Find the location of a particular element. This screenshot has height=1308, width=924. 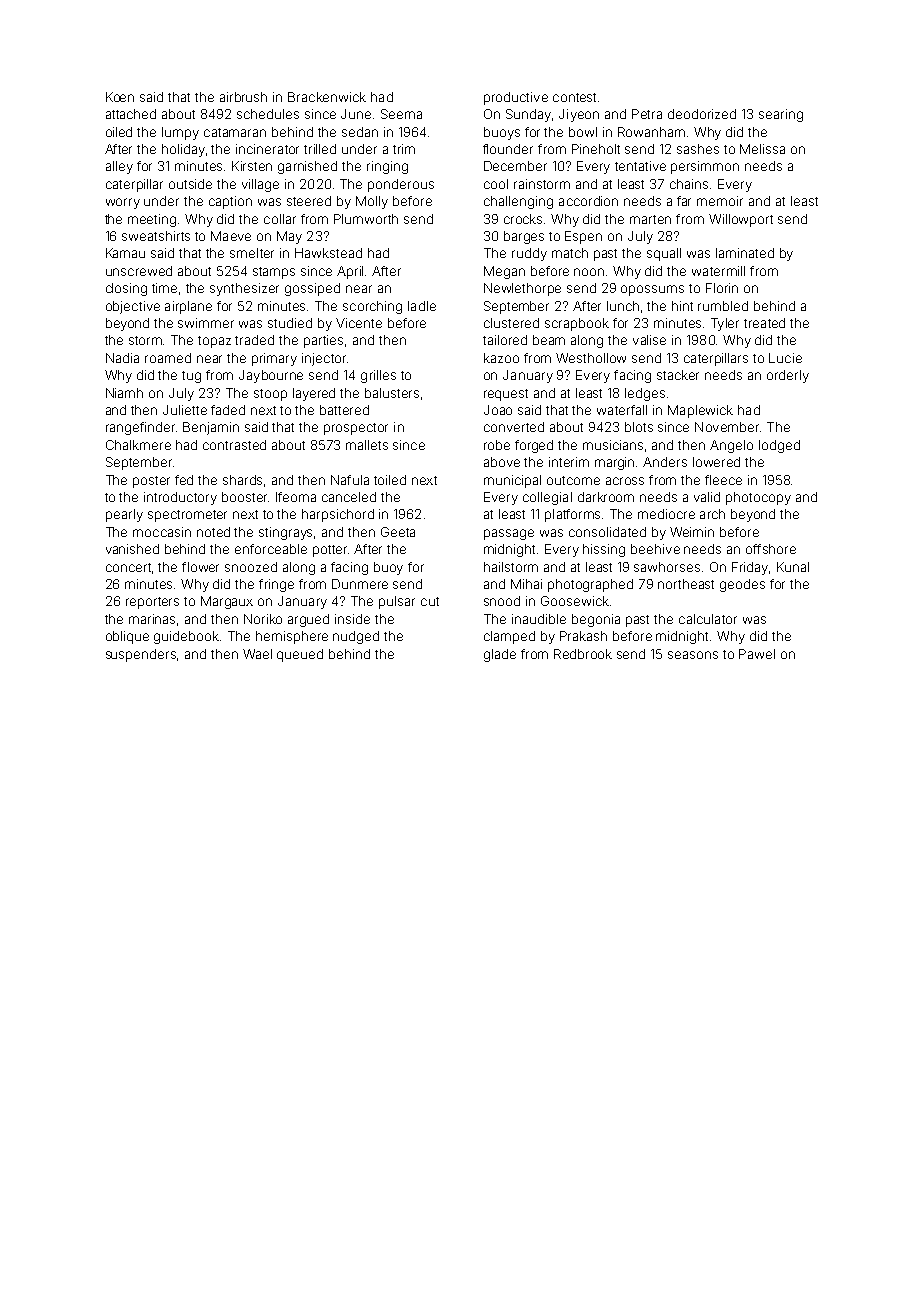

Brackenwick is located at coordinates (327, 97).
